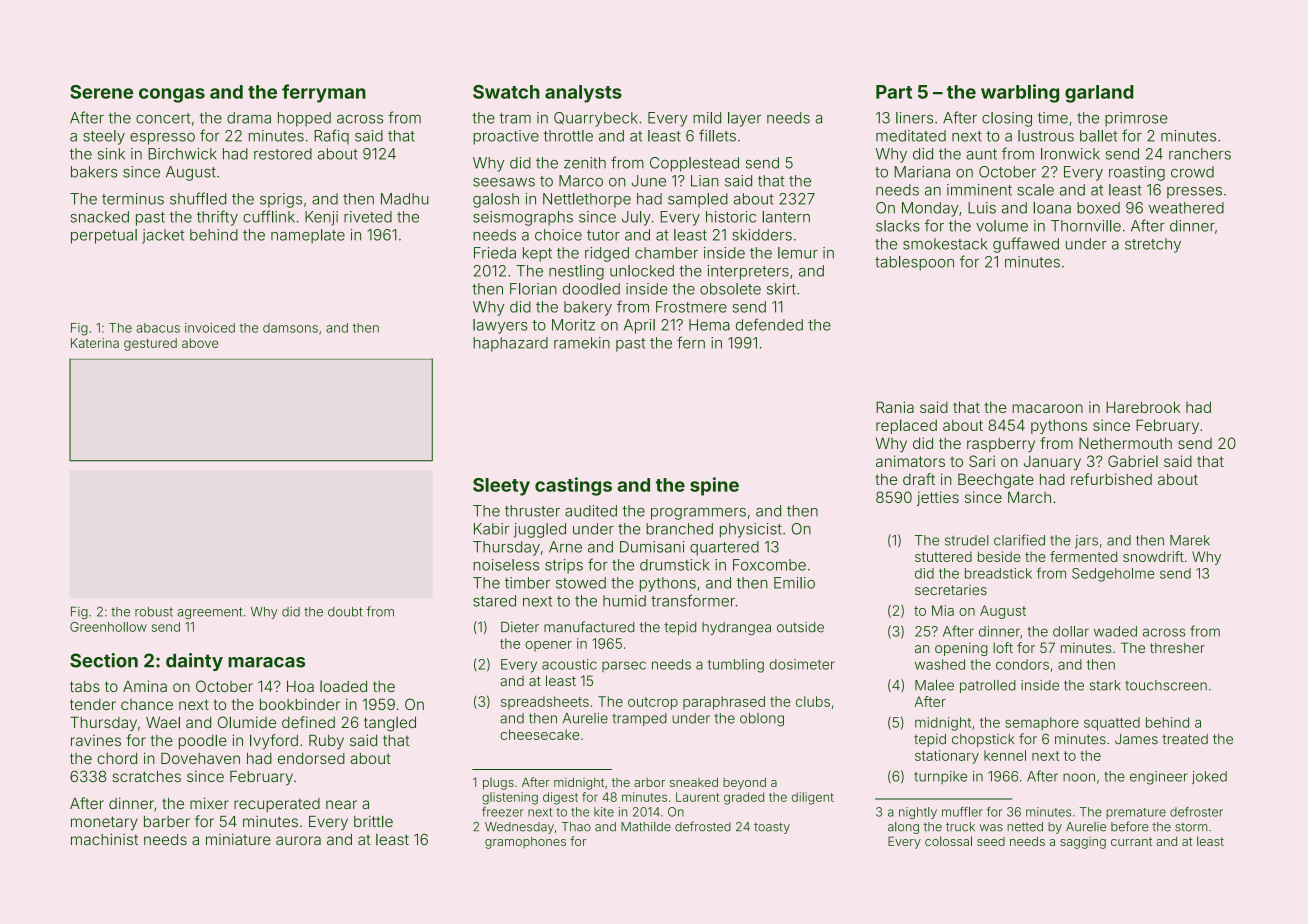 This image has height=924, width=1308. I want to click on congas, so click(172, 95).
